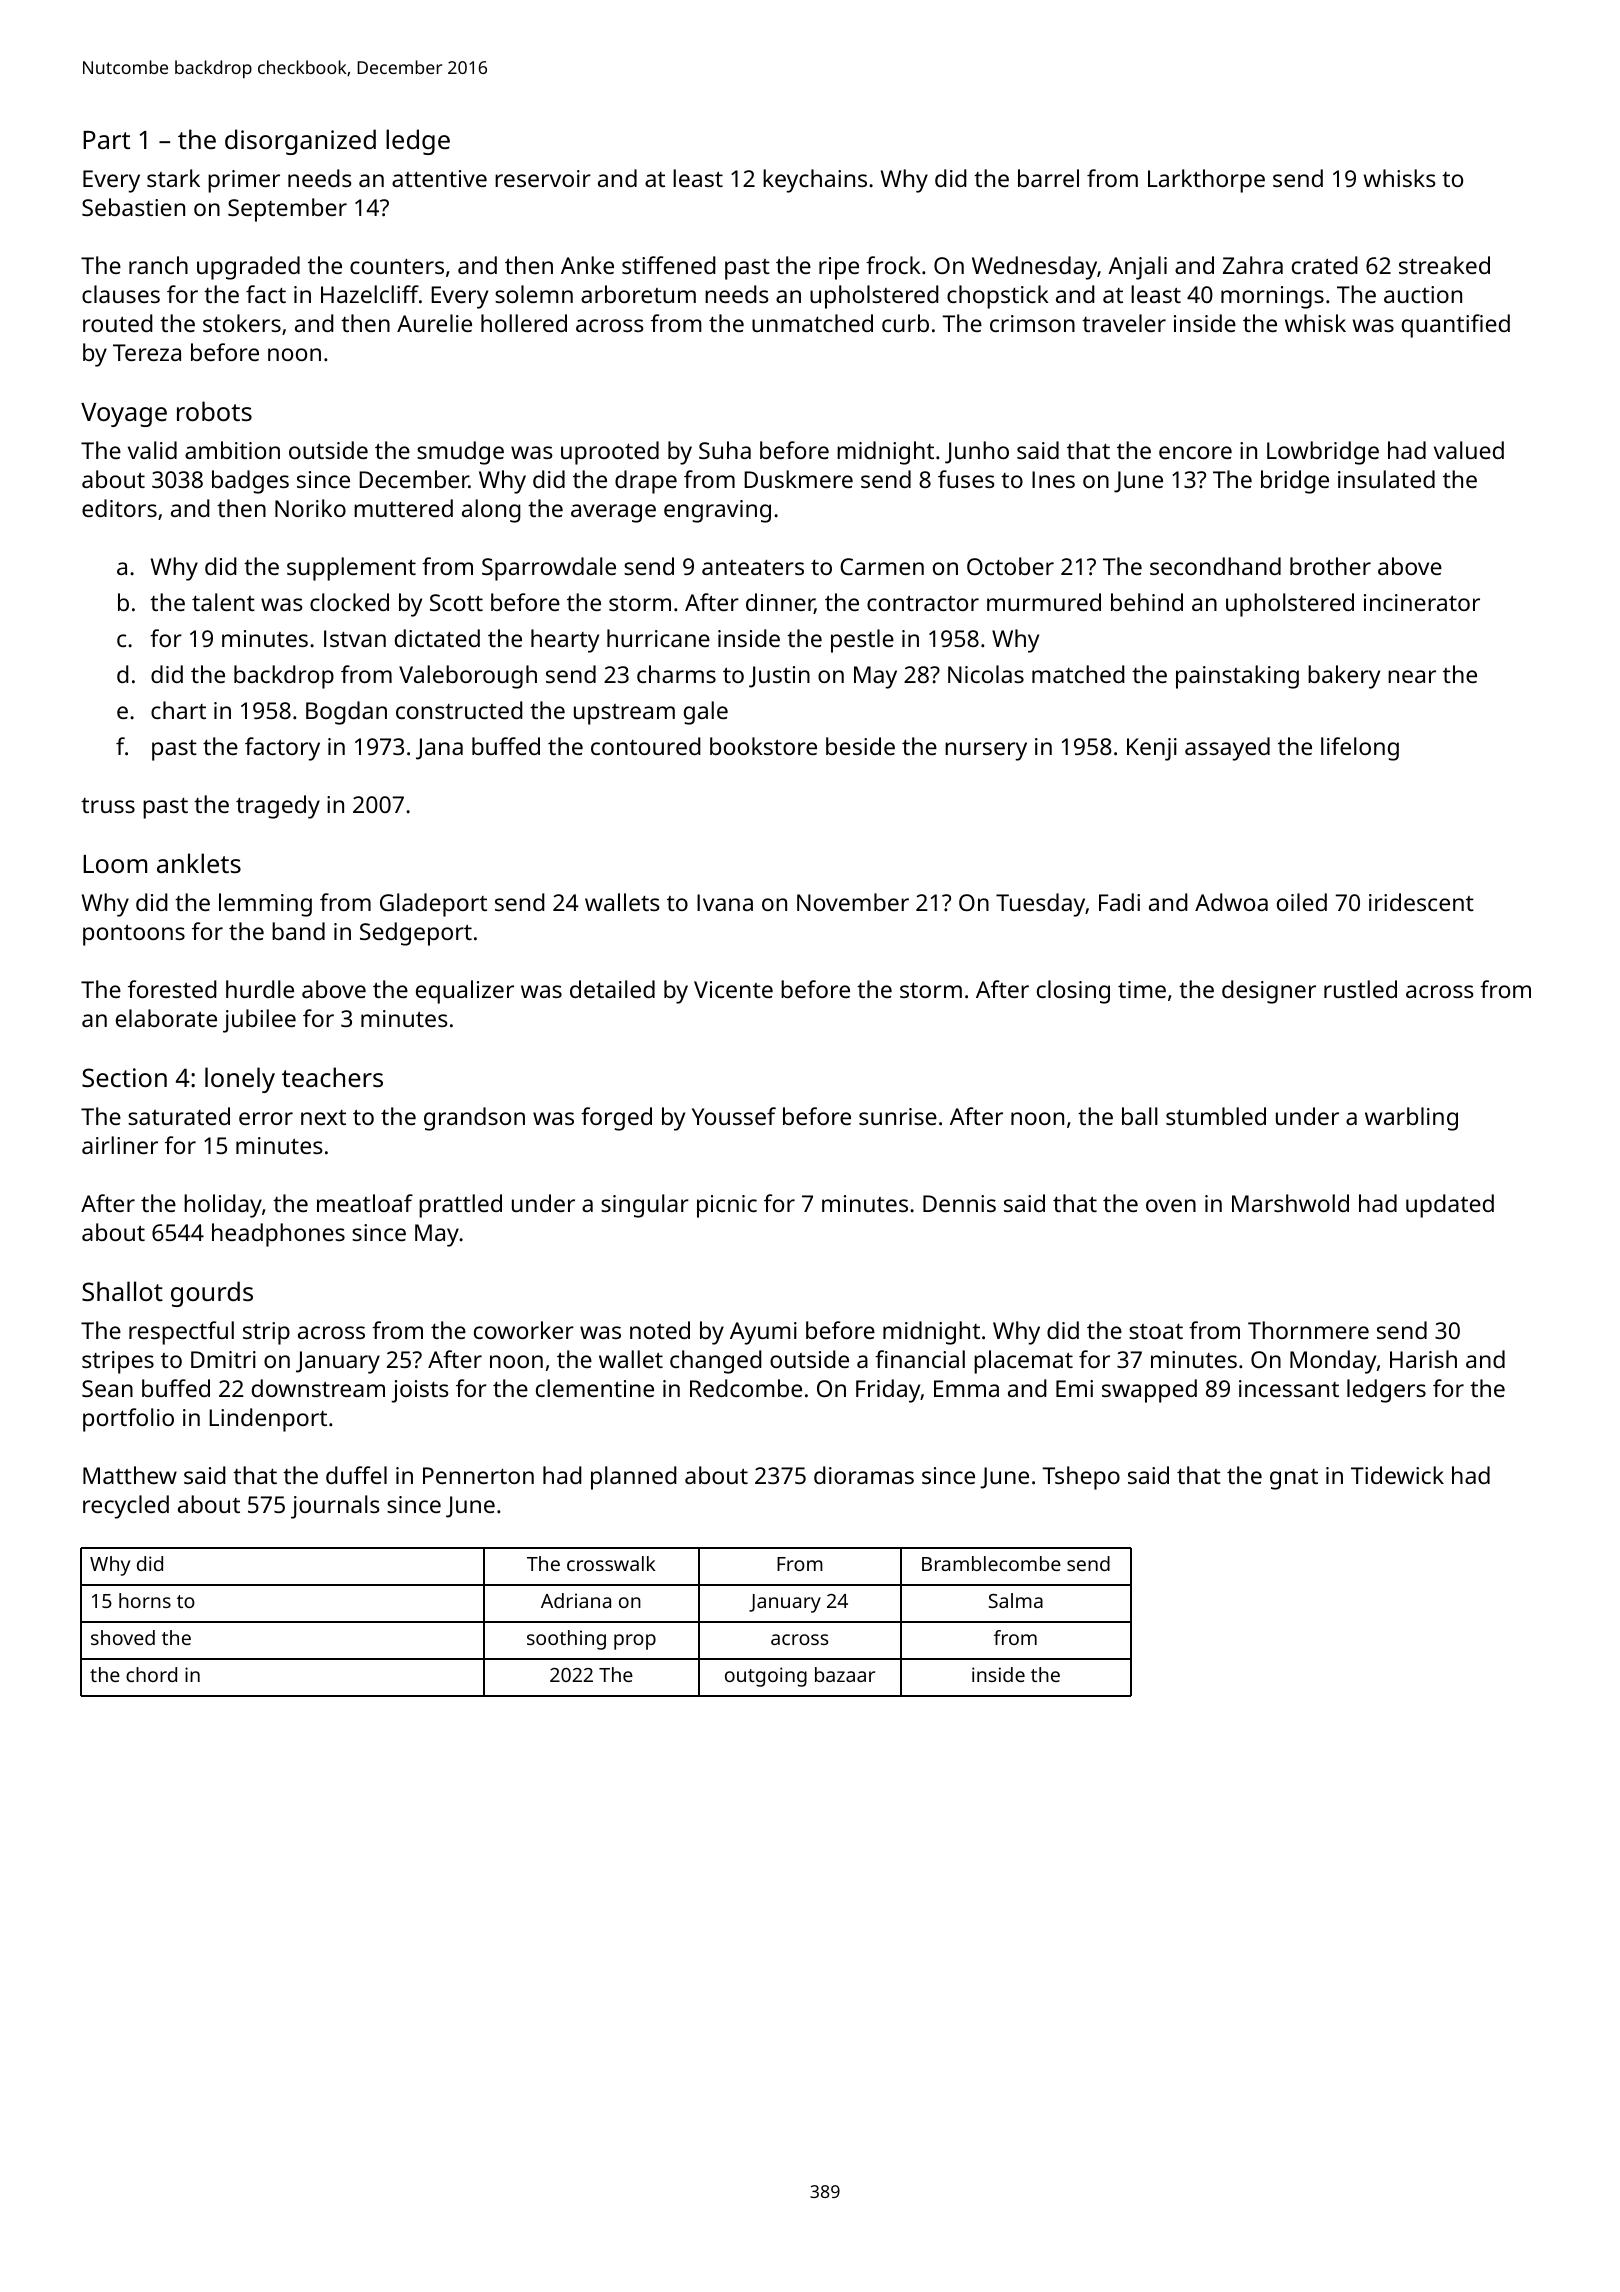 The height and width of the screenshot is (2292, 1620). Describe the element at coordinates (178, 710) in the screenshot. I see `chart` at that location.
